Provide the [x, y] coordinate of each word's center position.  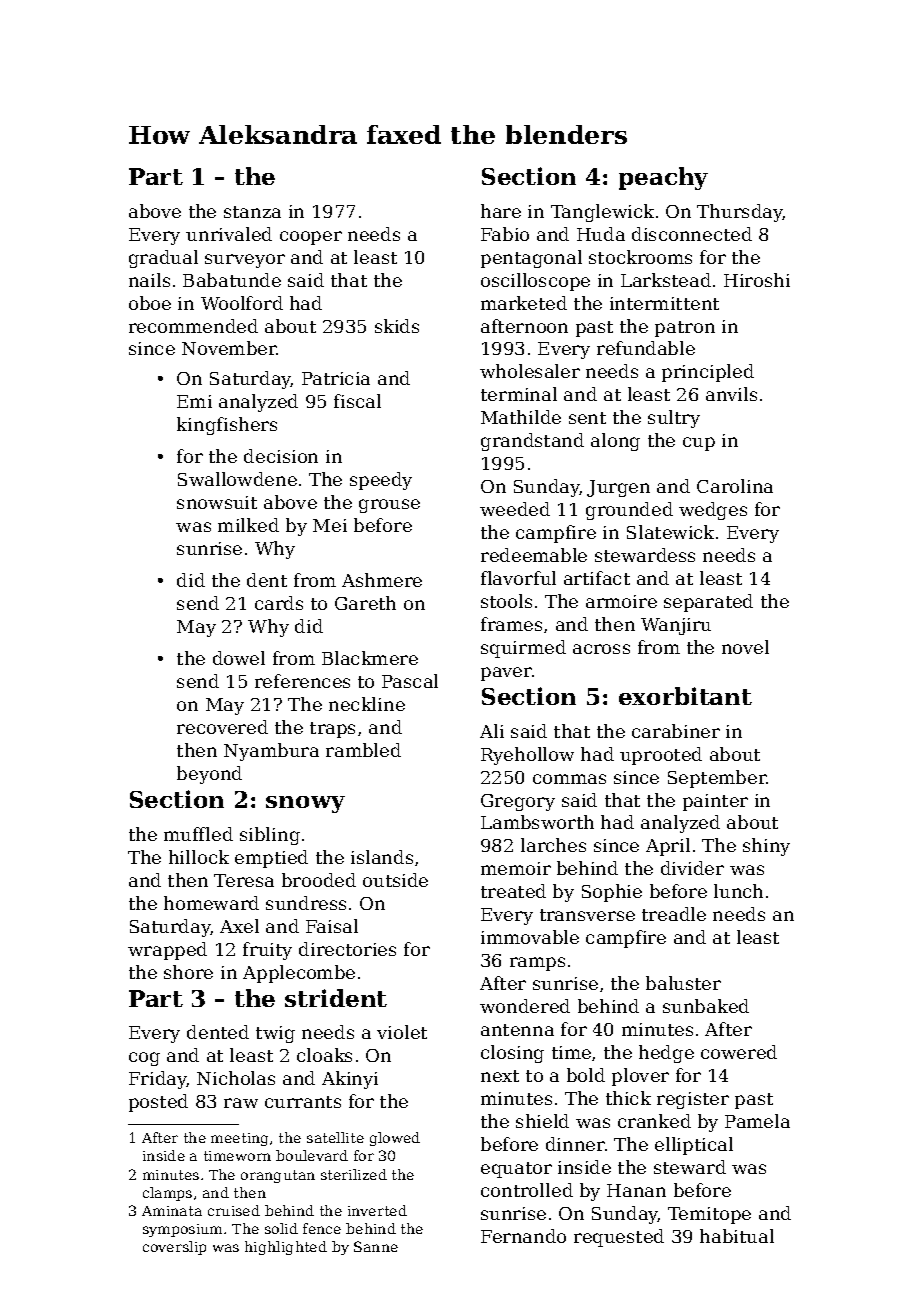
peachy [663, 178]
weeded [515, 509]
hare [501, 211]
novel [745, 647]
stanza [252, 212]
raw [241, 1103]
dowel [239, 658]
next [500, 1076]
